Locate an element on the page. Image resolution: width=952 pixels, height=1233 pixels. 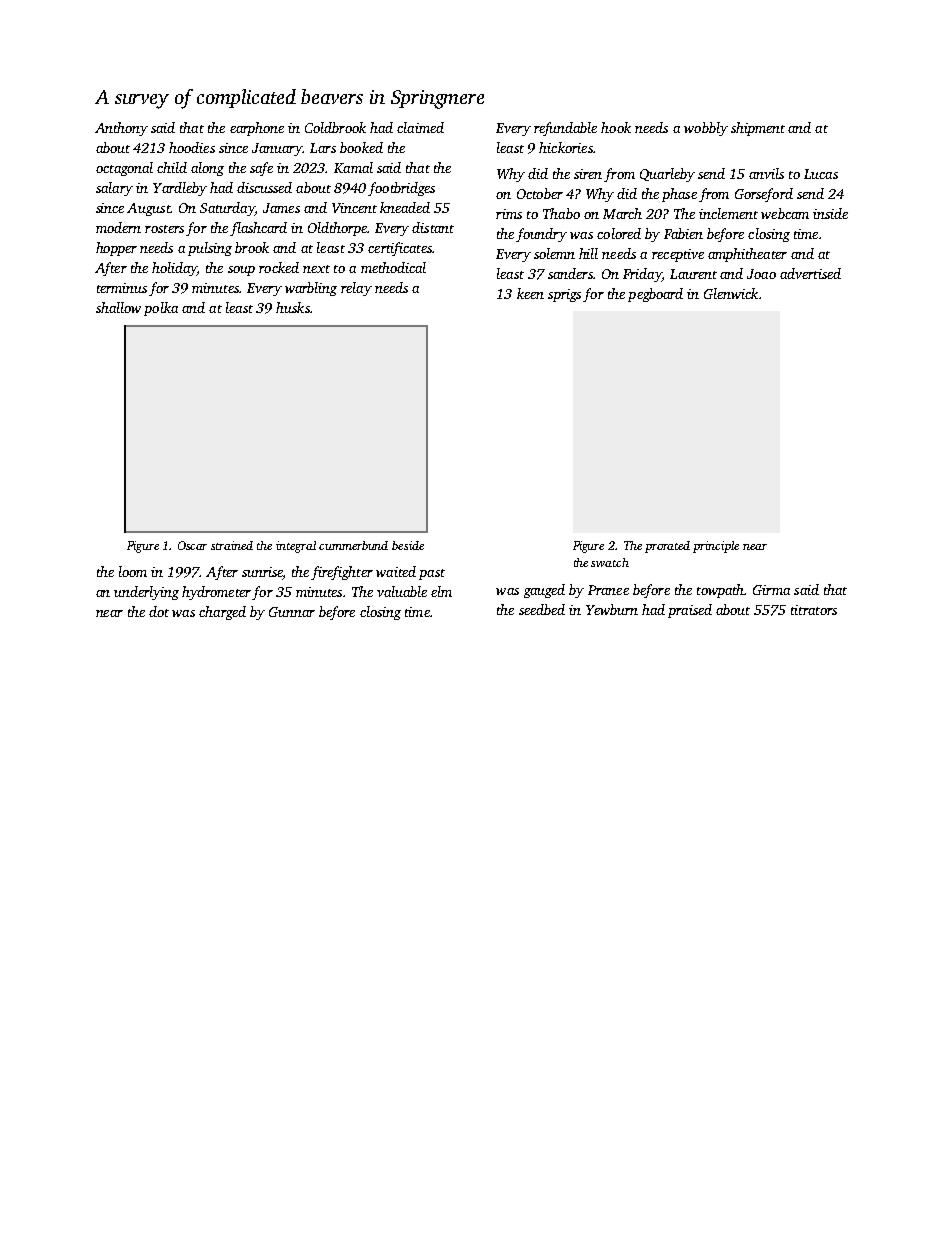
loom is located at coordinates (133, 571).
